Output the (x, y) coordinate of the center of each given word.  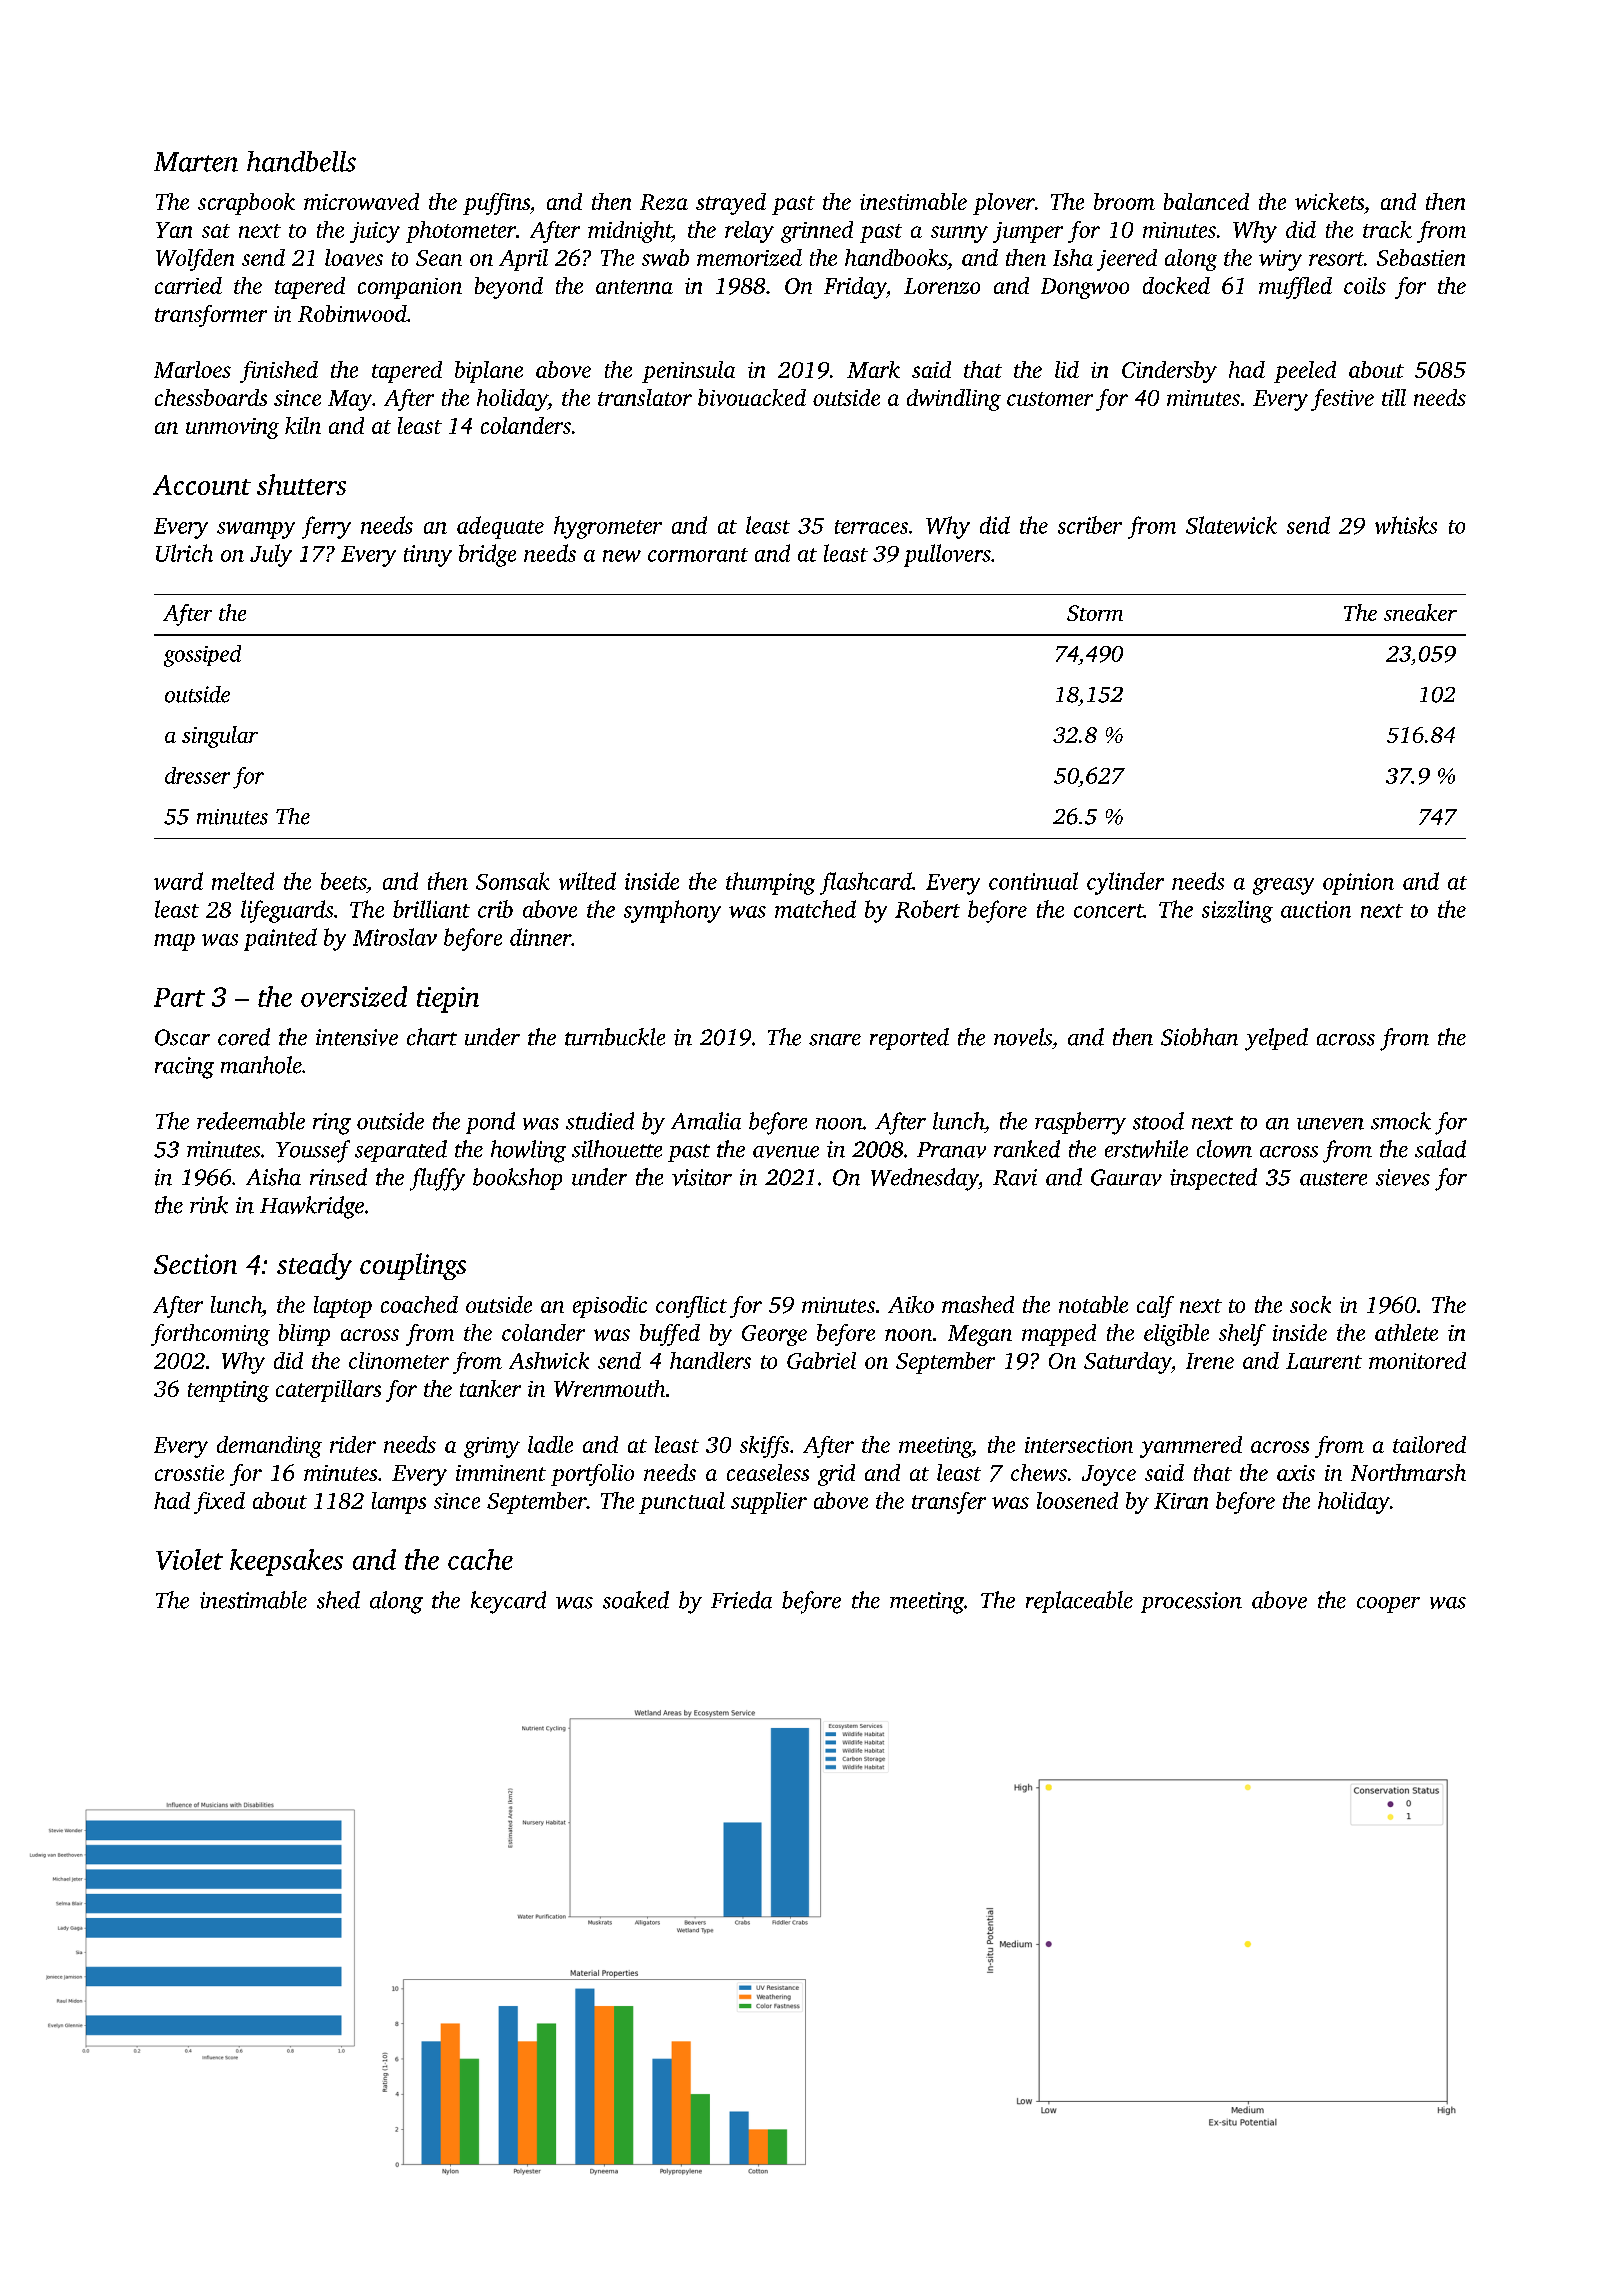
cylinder (1125, 883)
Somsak (513, 881)
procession (1191, 1602)
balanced (1206, 201)
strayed (731, 204)
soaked (636, 1600)
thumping (770, 883)
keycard (508, 1602)
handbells (301, 161)
